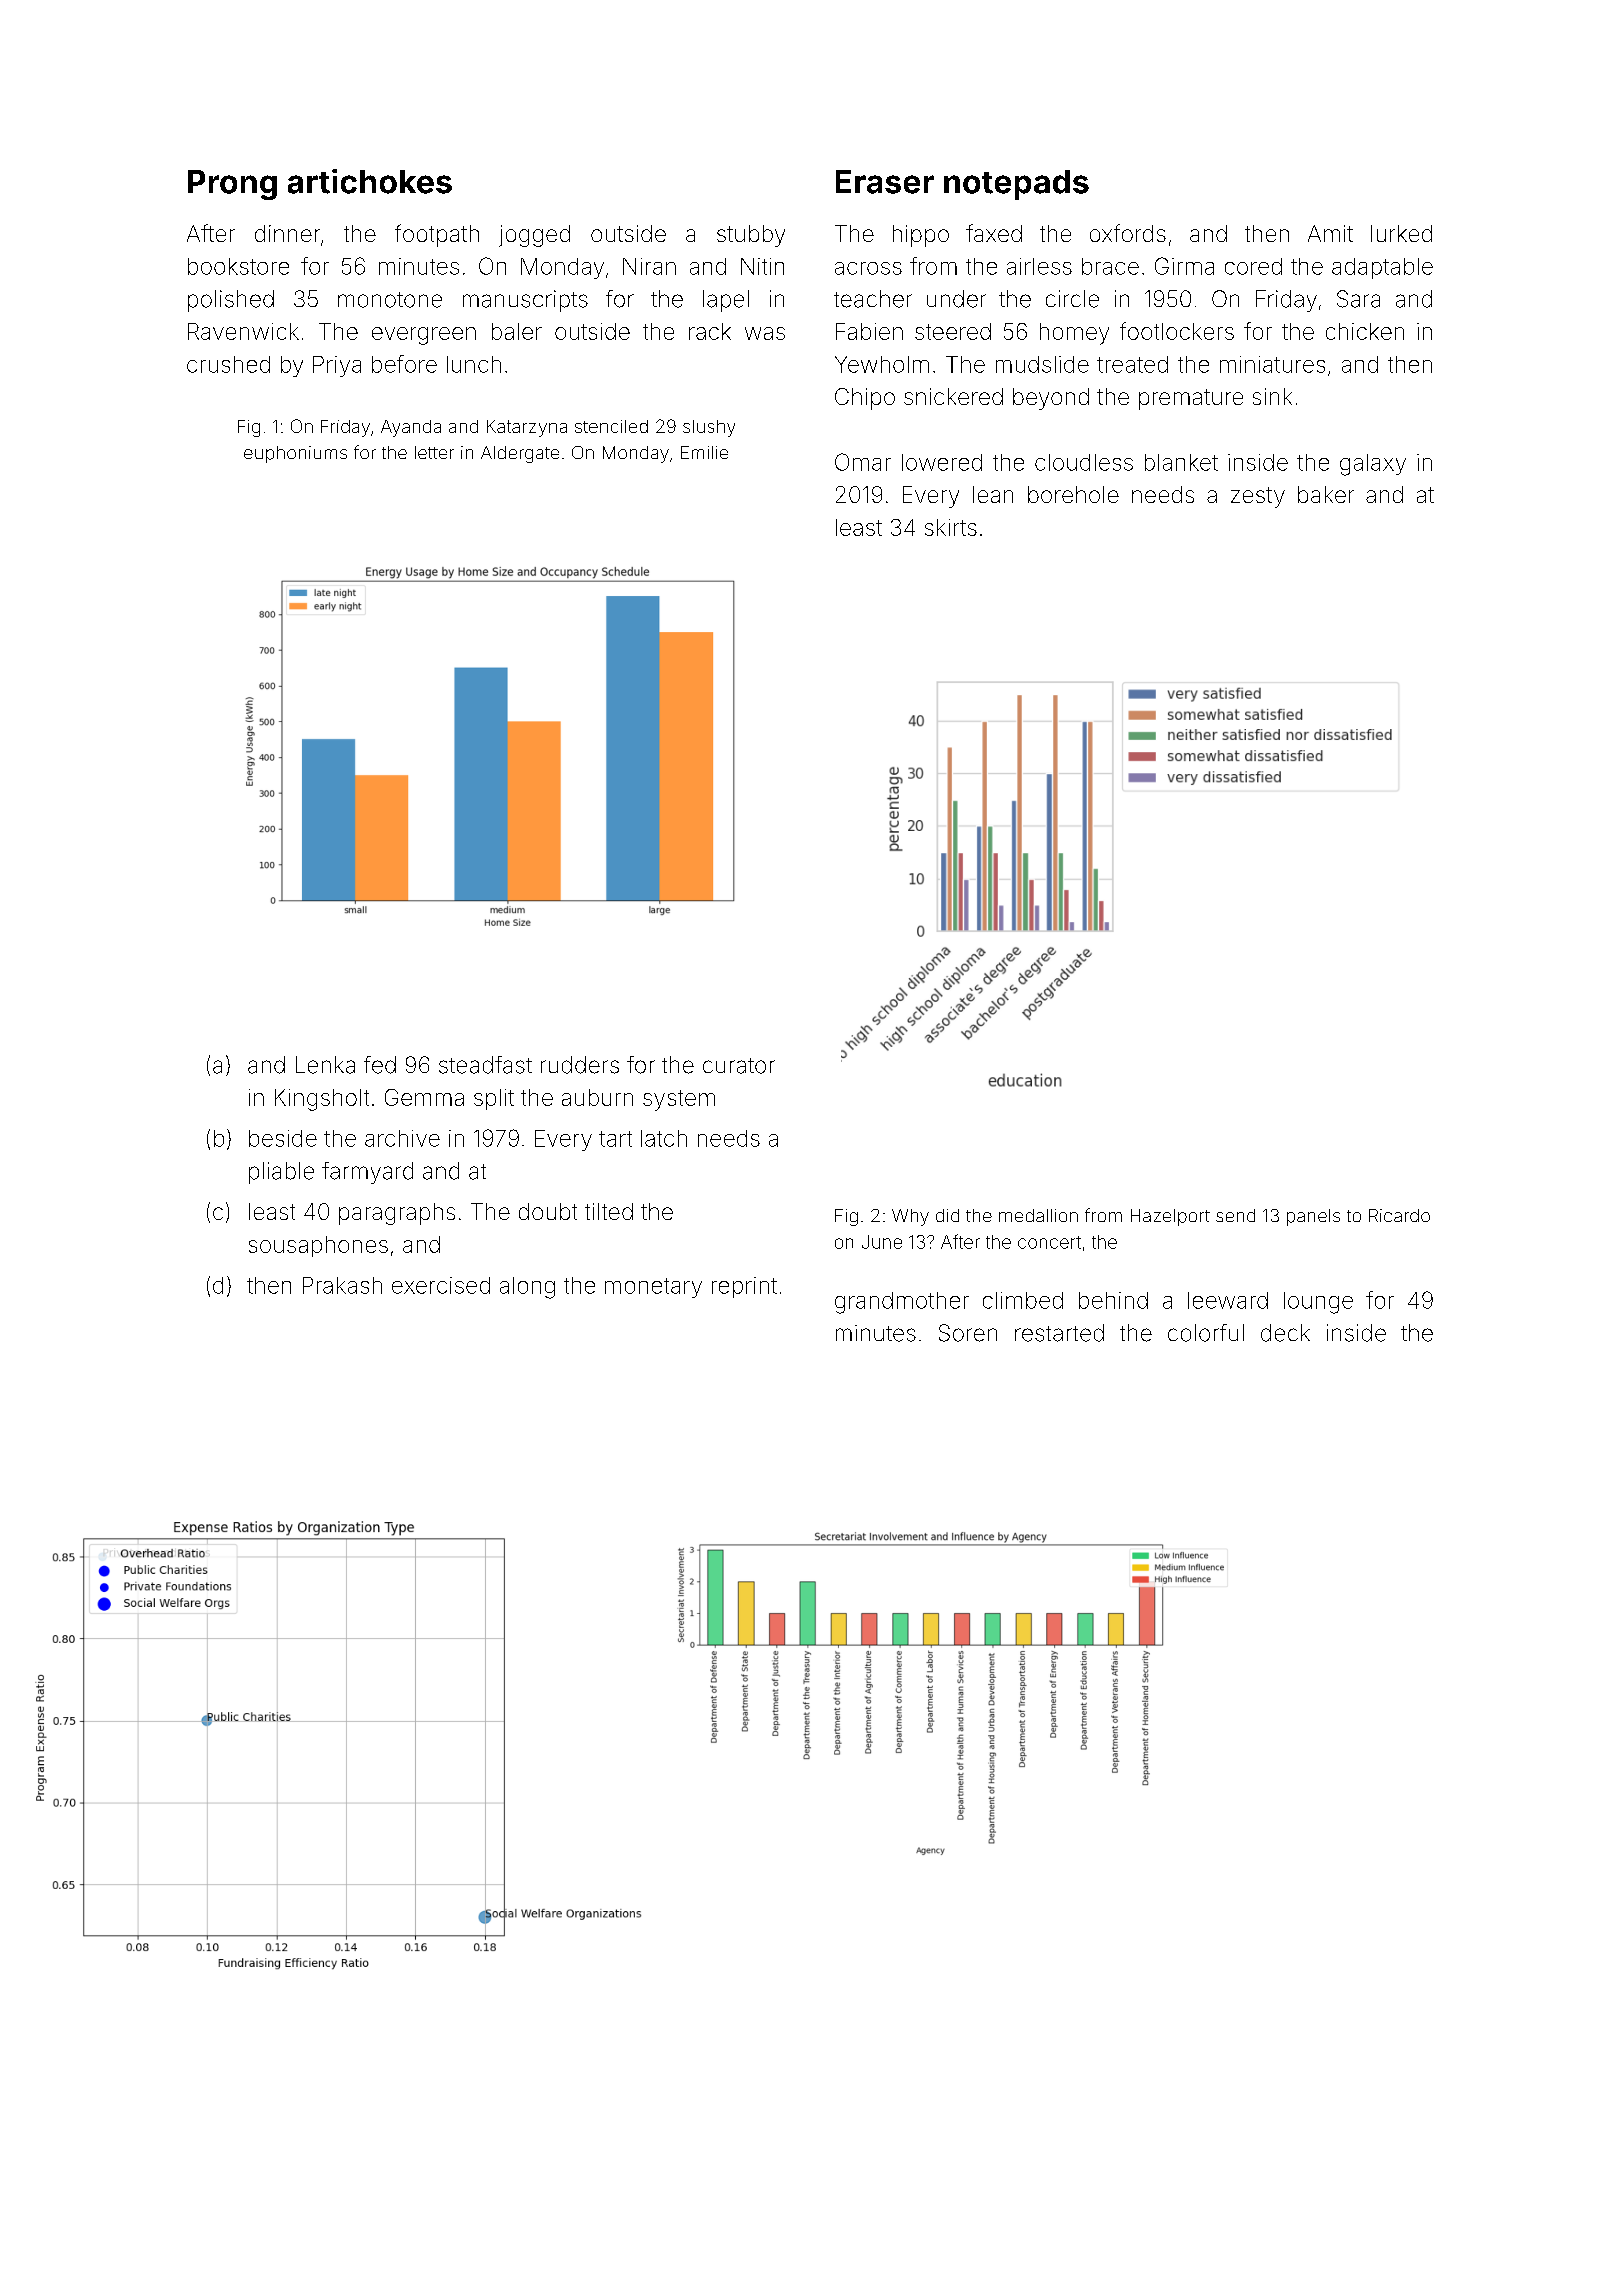 The height and width of the screenshot is (2292, 1620). I want to click on skirts, so click(951, 527).
